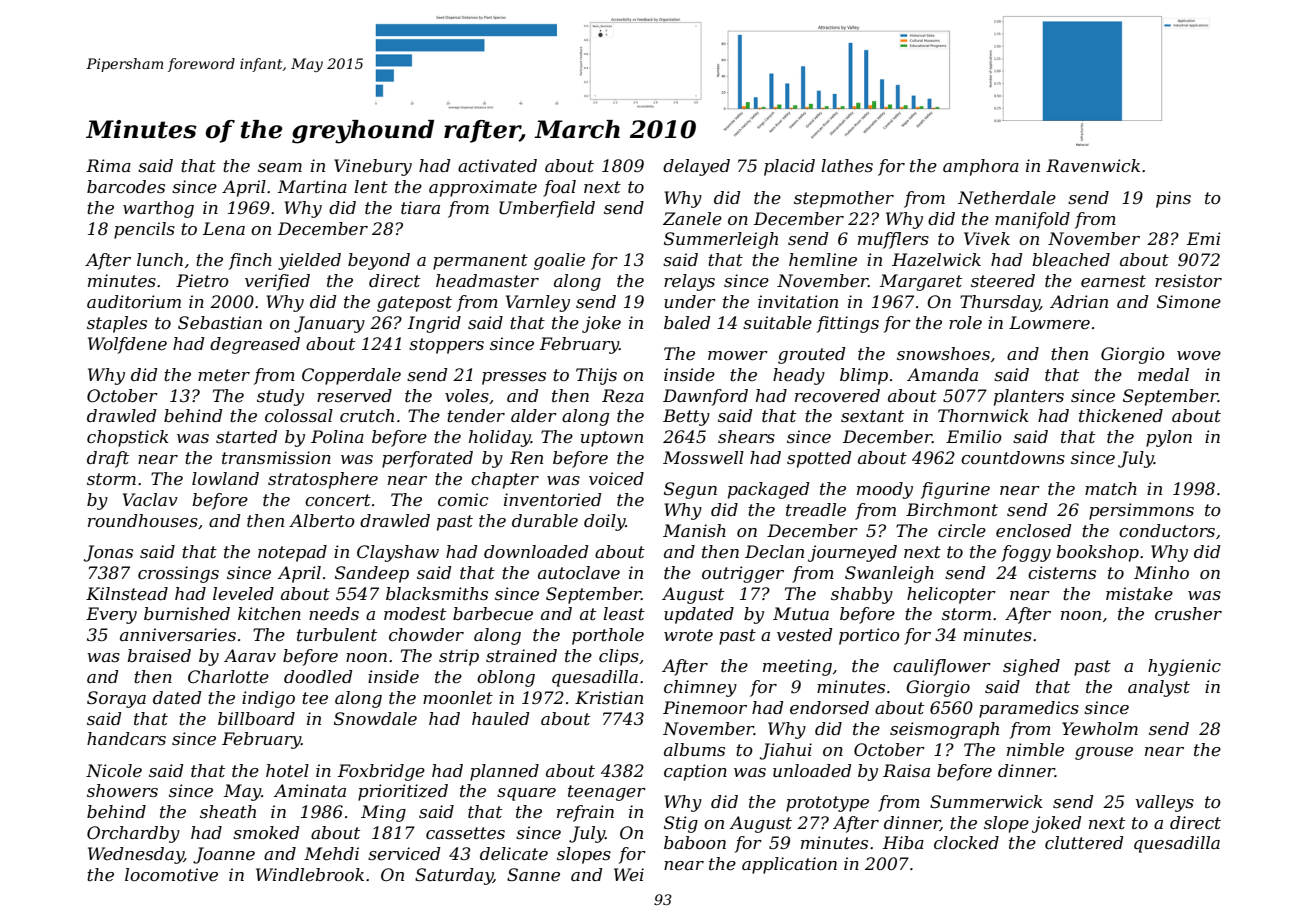 The width and height of the page is (1308, 924). I want to click on barbecue, so click(493, 613).
